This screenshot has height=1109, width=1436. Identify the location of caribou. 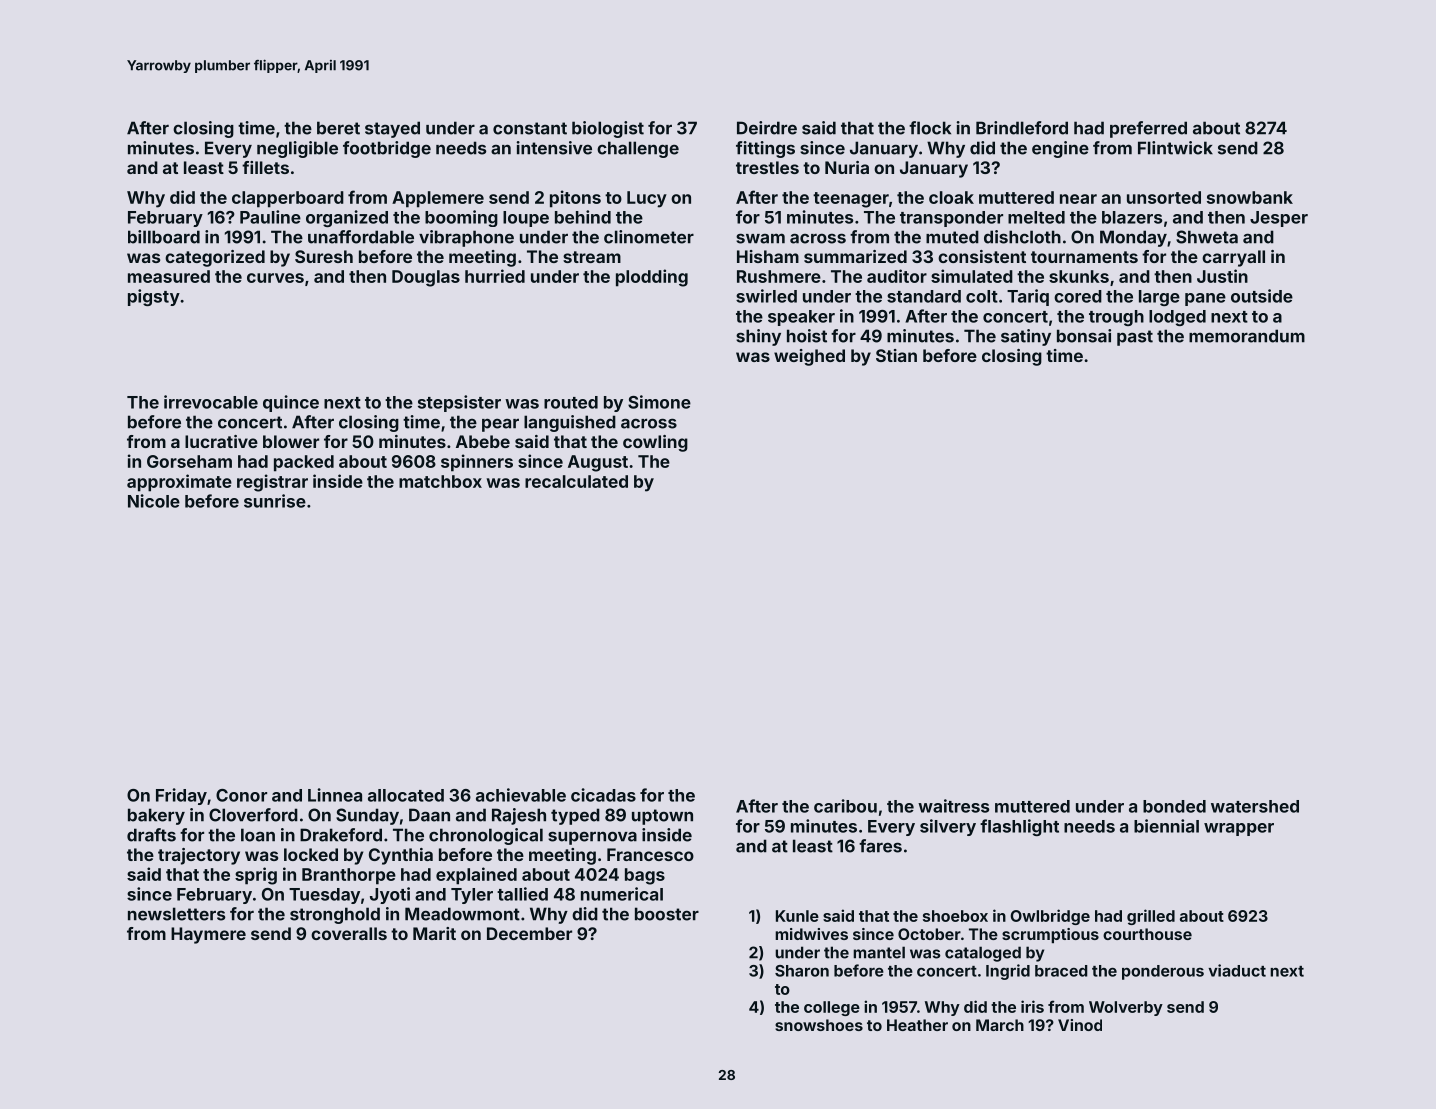
(845, 806).
